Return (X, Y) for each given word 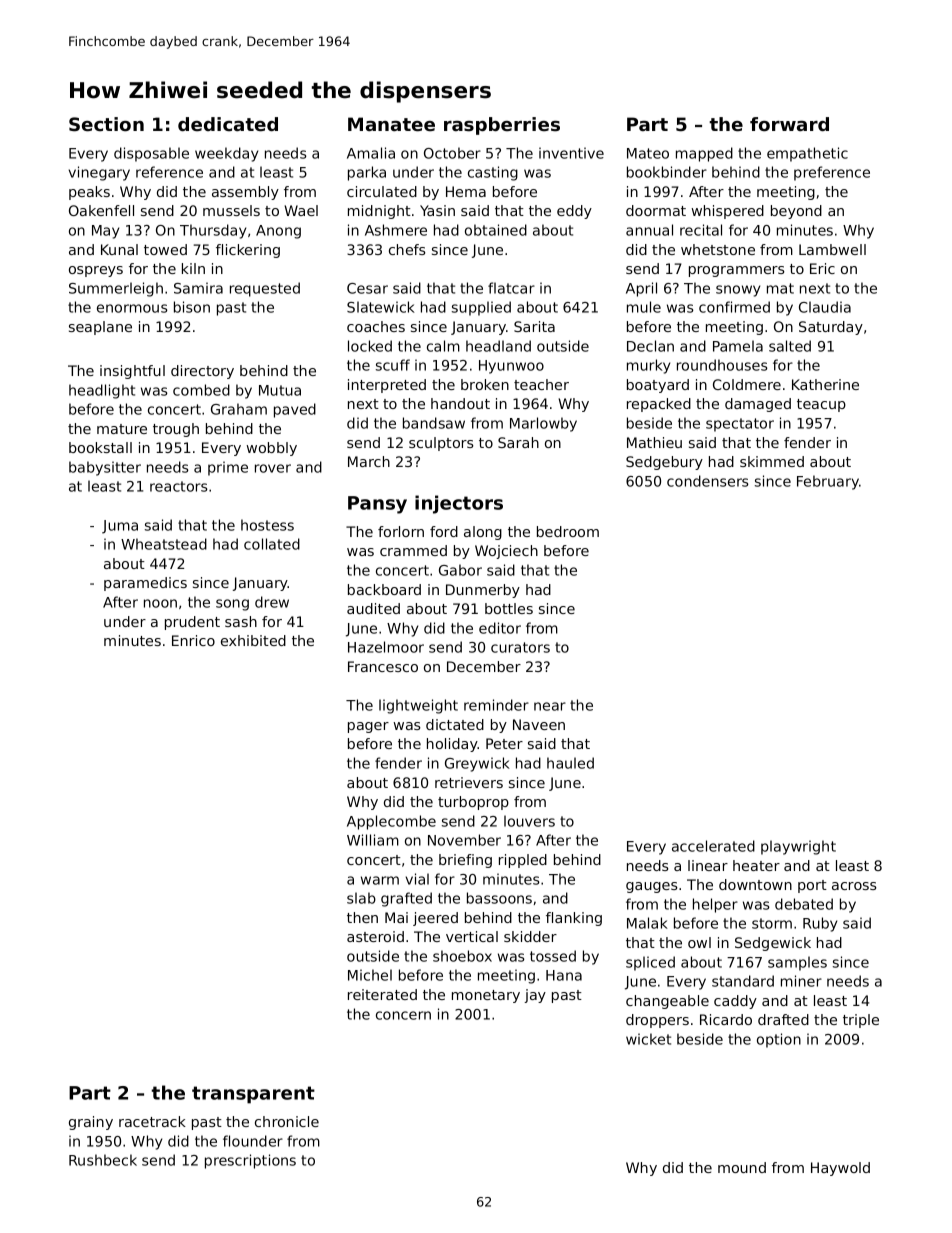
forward (789, 124)
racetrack (152, 1121)
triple (861, 1021)
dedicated (228, 124)
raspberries (502, 126)
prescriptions (250, 1161)
